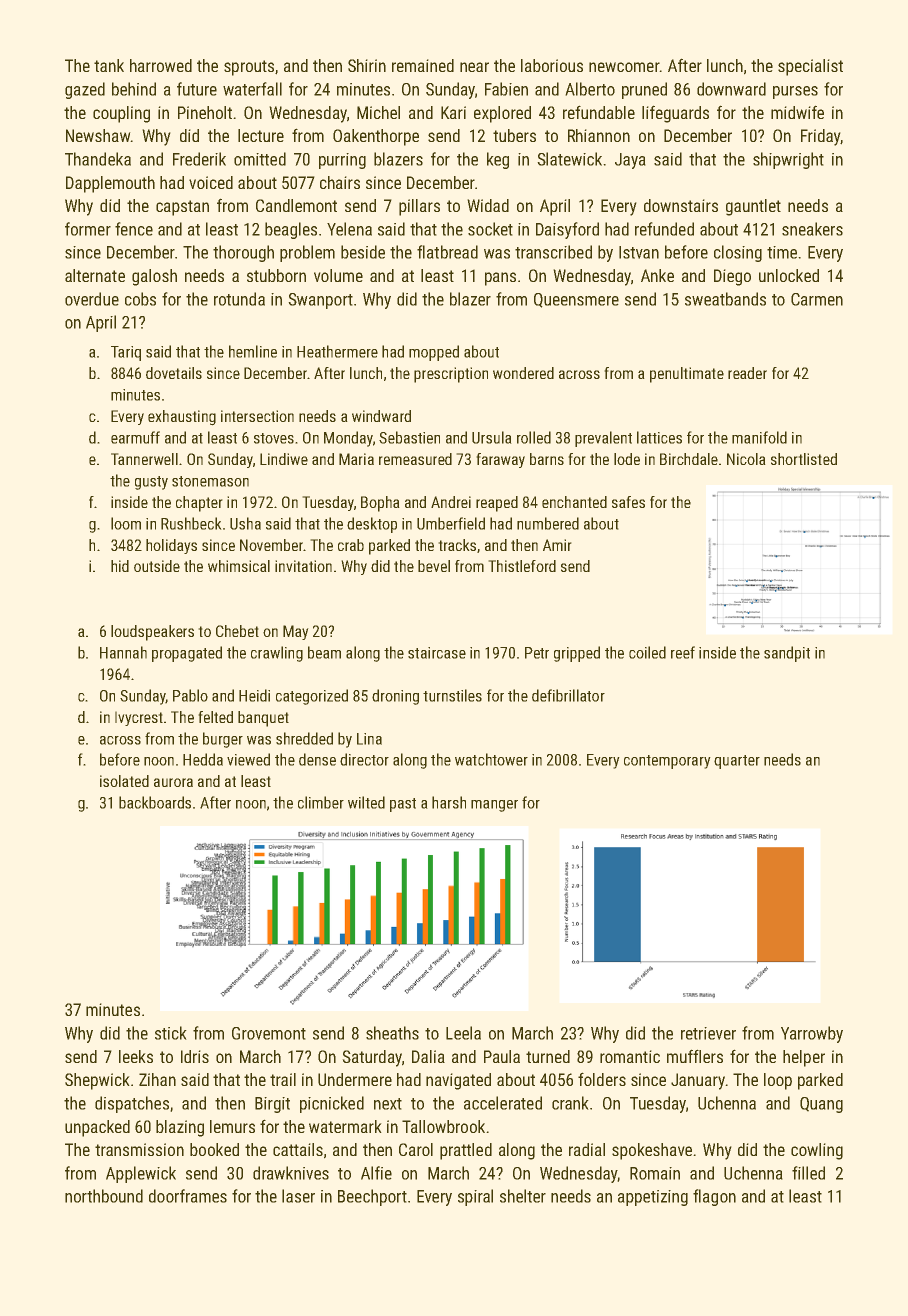  I want to click on Rushbeck, so click(191, 523).
